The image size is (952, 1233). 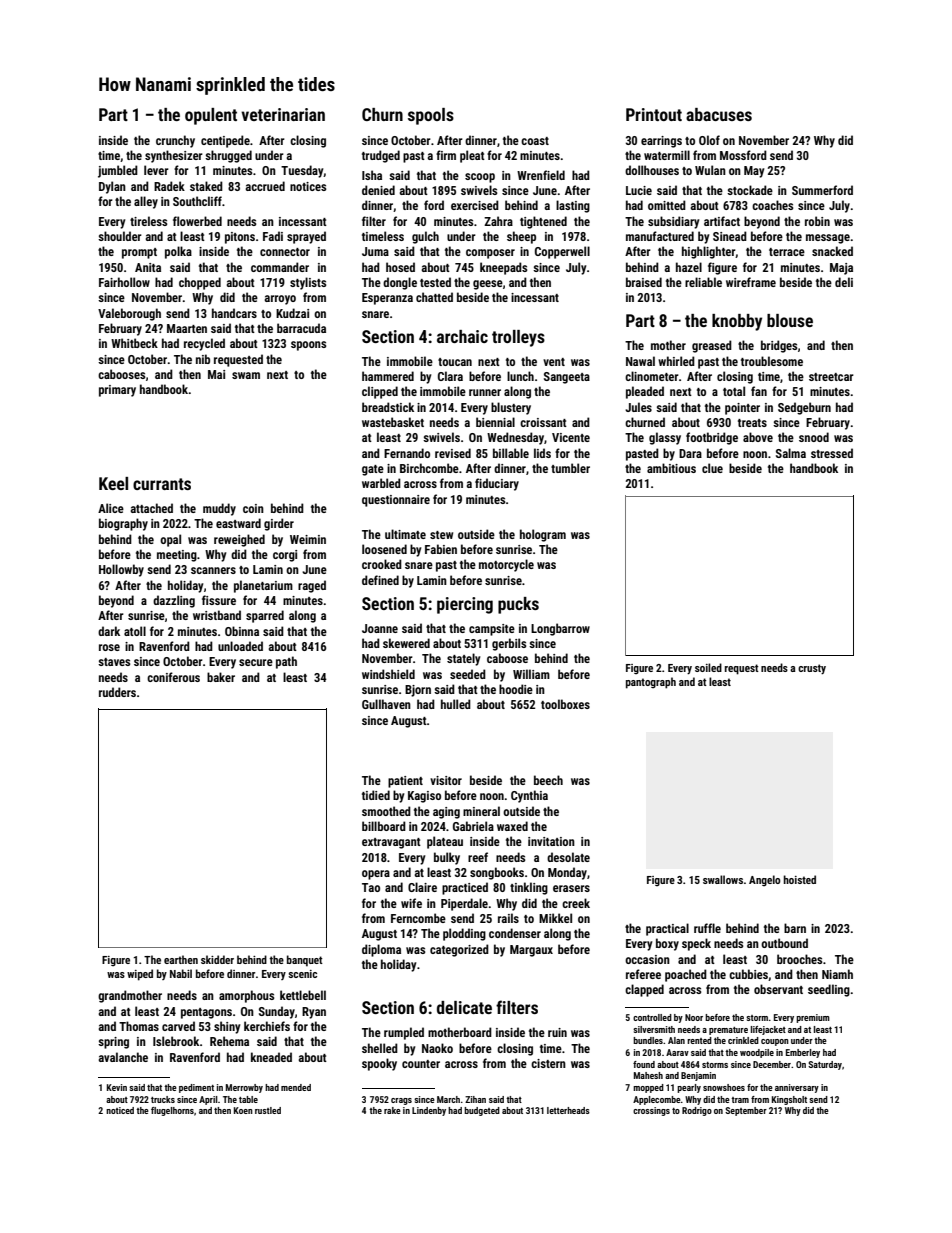 I want to click on veterinarian, so click(x=283, y=114).
